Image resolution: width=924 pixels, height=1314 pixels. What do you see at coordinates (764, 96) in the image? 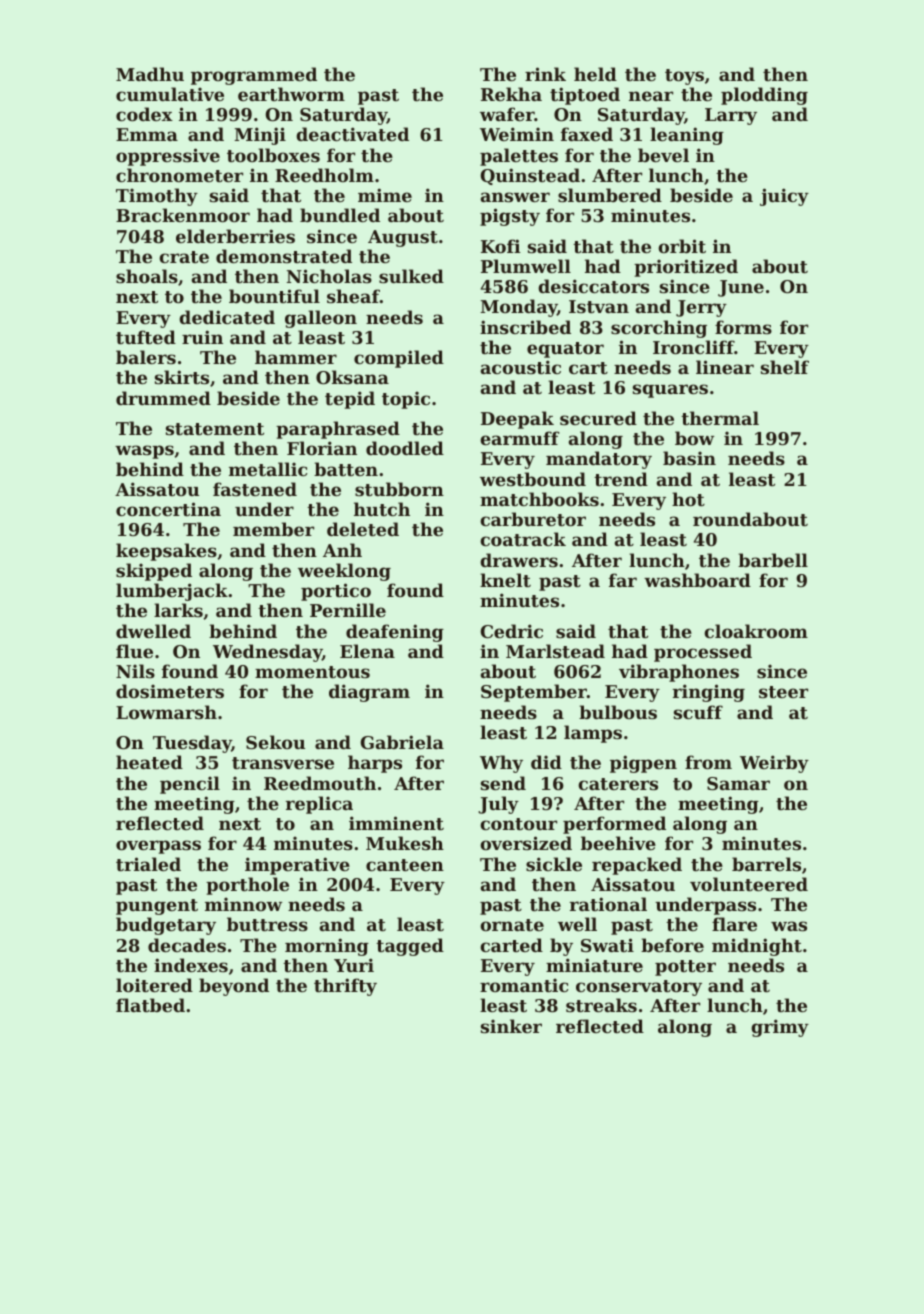
I see `plodding` at bounding box center [764, 96].
